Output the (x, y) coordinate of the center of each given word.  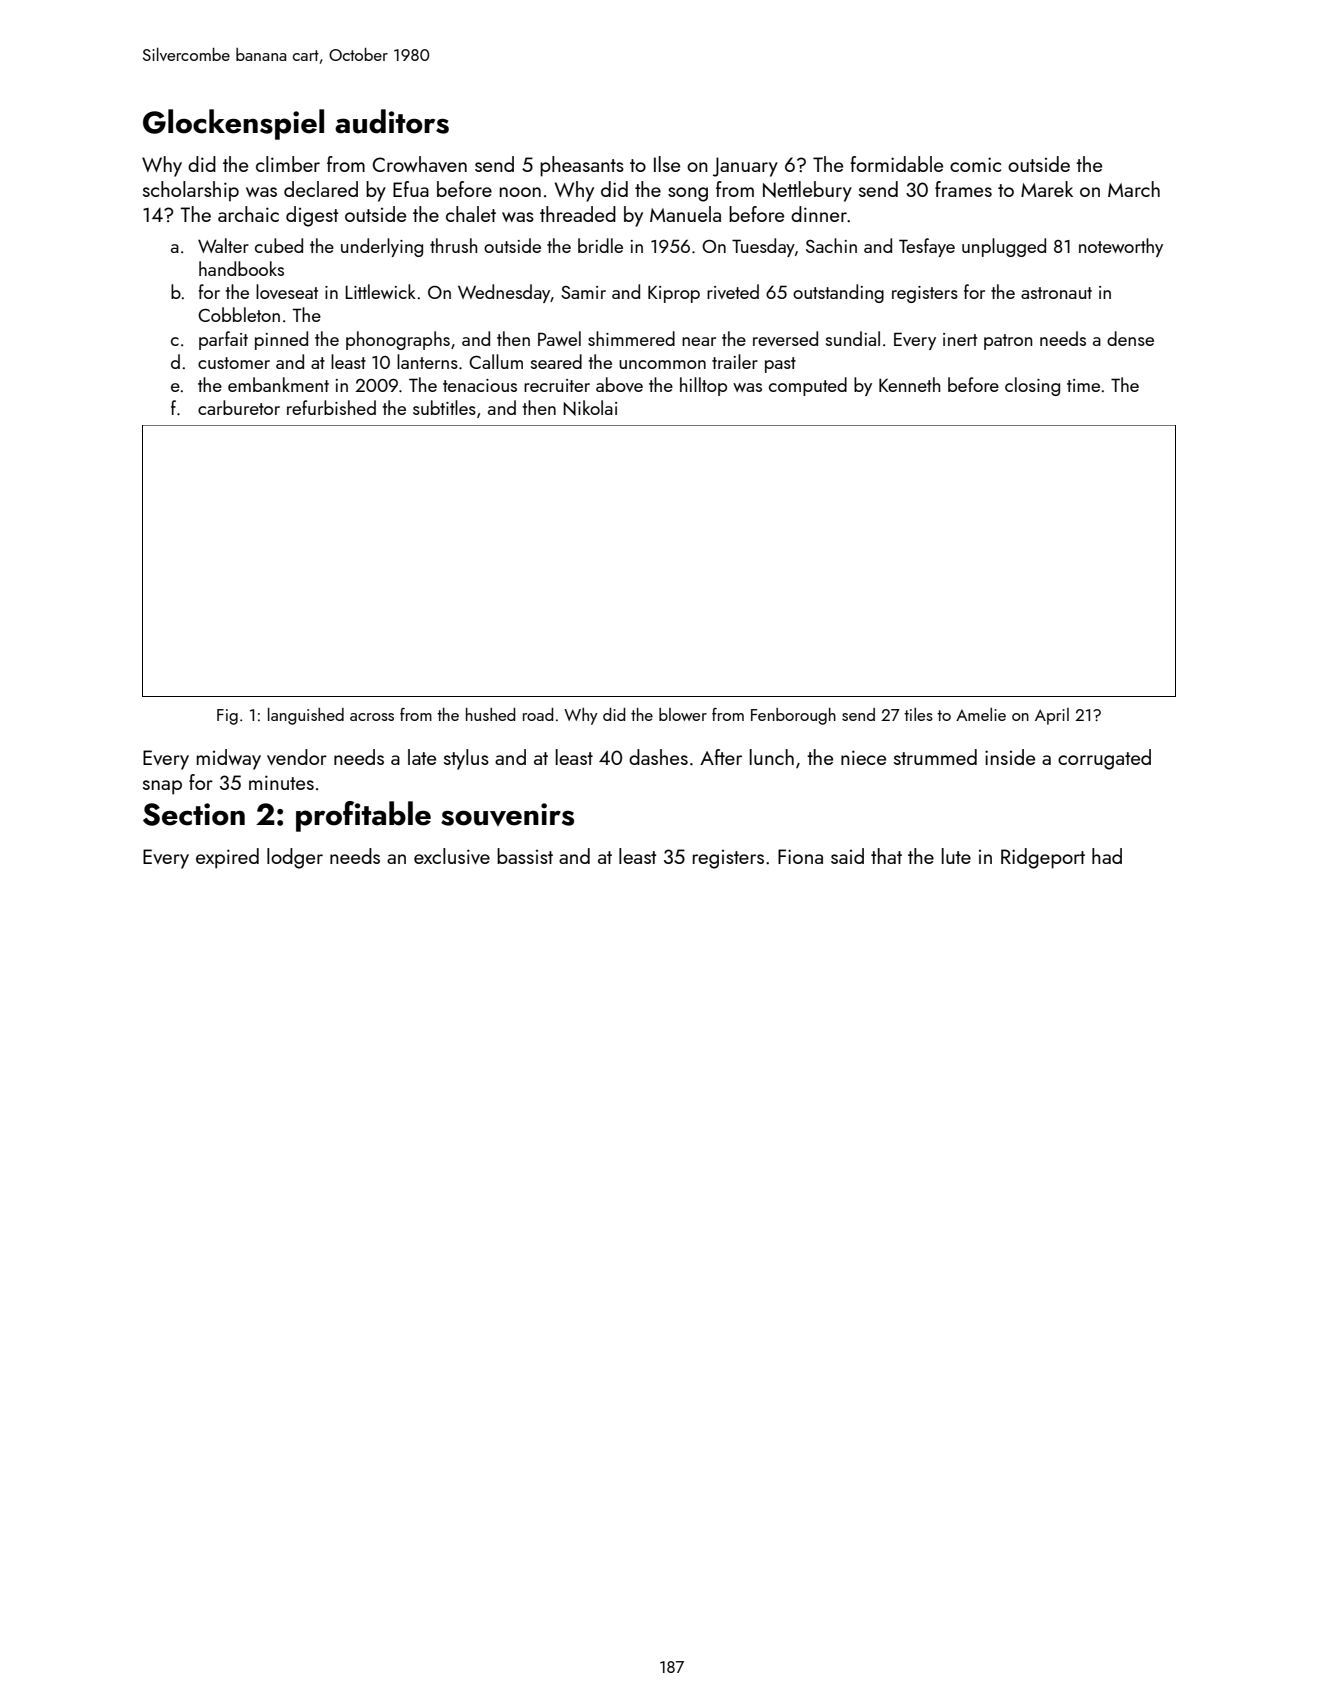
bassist (525, 856)
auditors (392, 121)
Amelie (981, 714)
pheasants (582, 166)
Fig (227, 717)
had (1107, 856)
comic (975, 164)
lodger (295, 858)
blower (683, 714)
